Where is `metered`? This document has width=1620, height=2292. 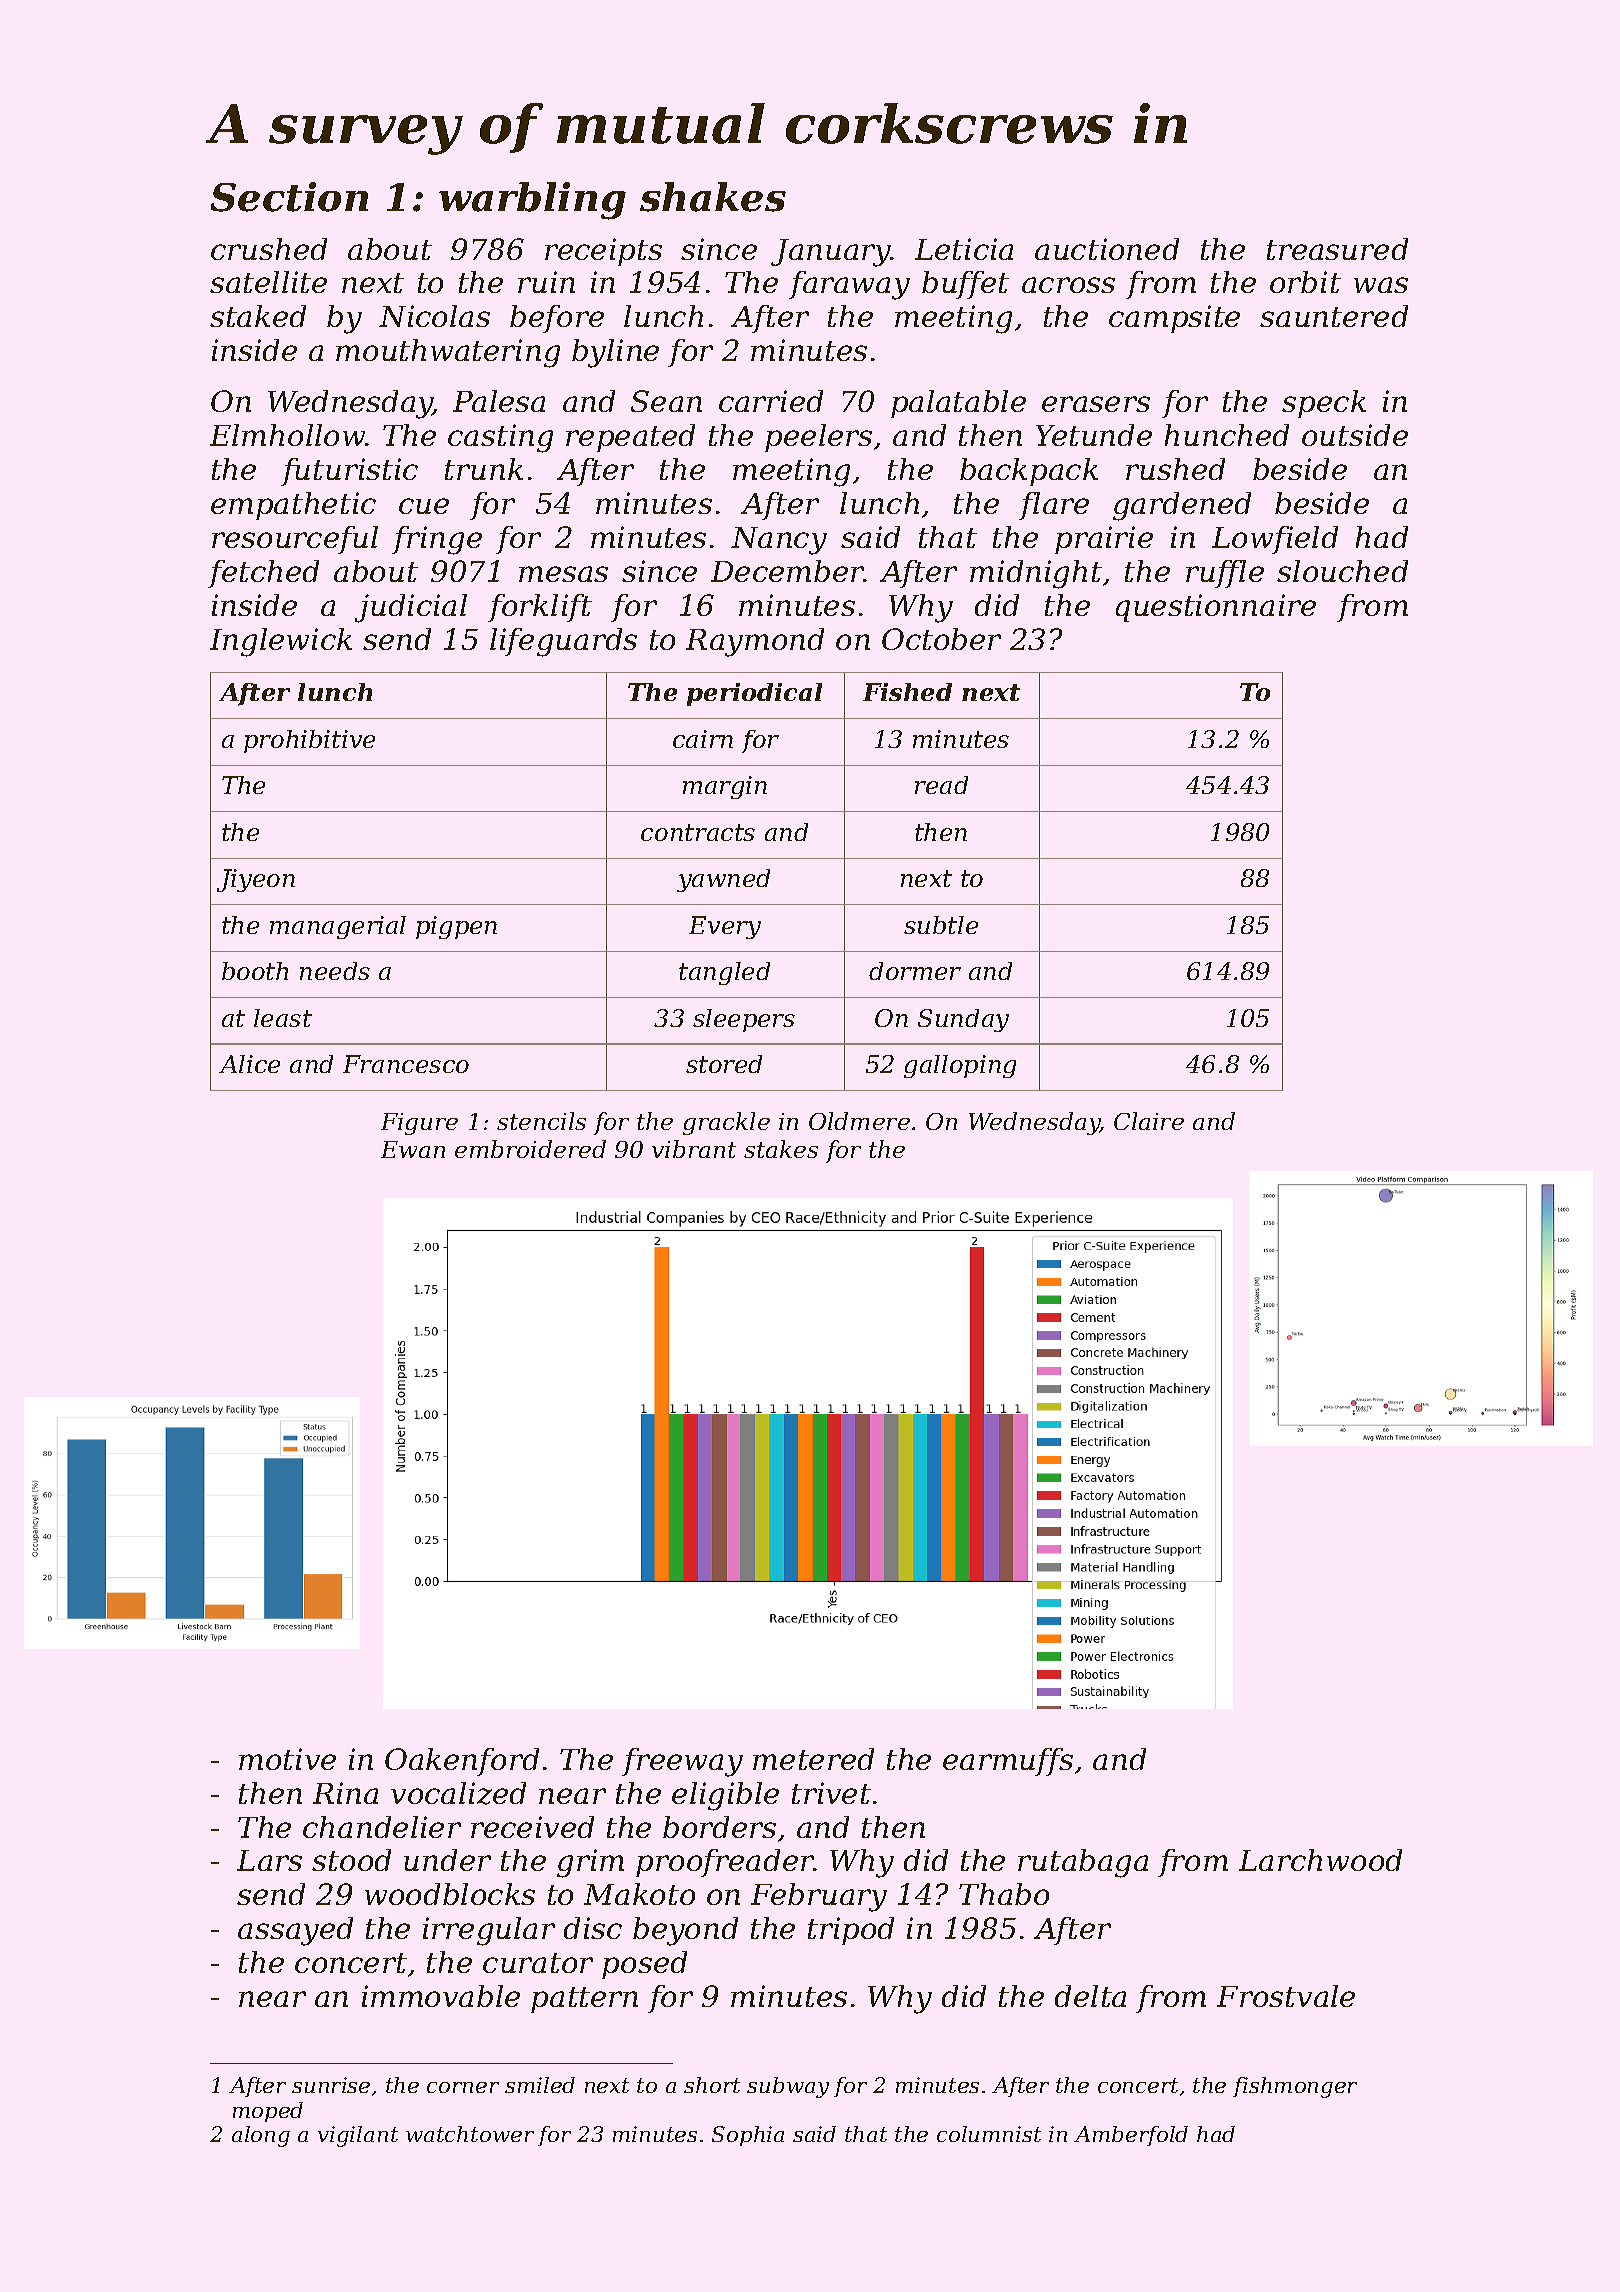 metered is located at coordinates (813, 1759).
